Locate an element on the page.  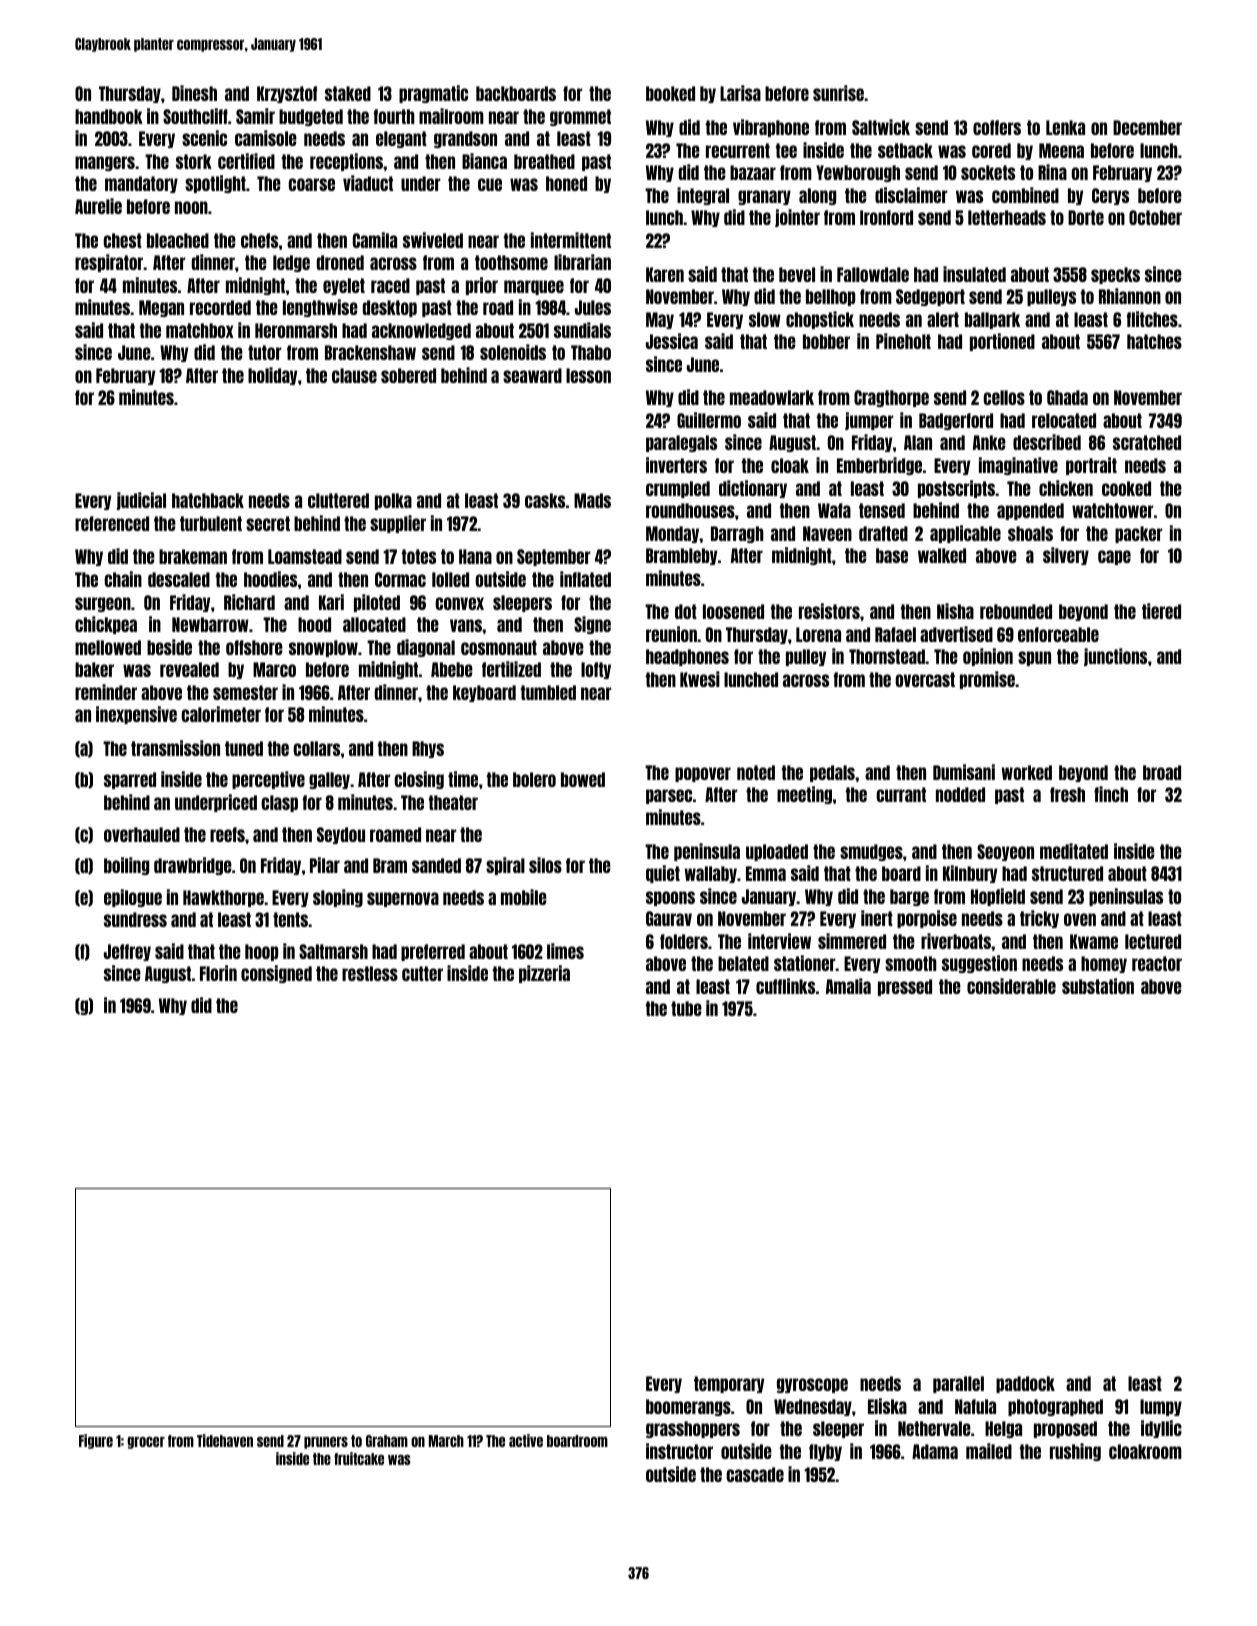
casks is located at coordinates (545, 500).
